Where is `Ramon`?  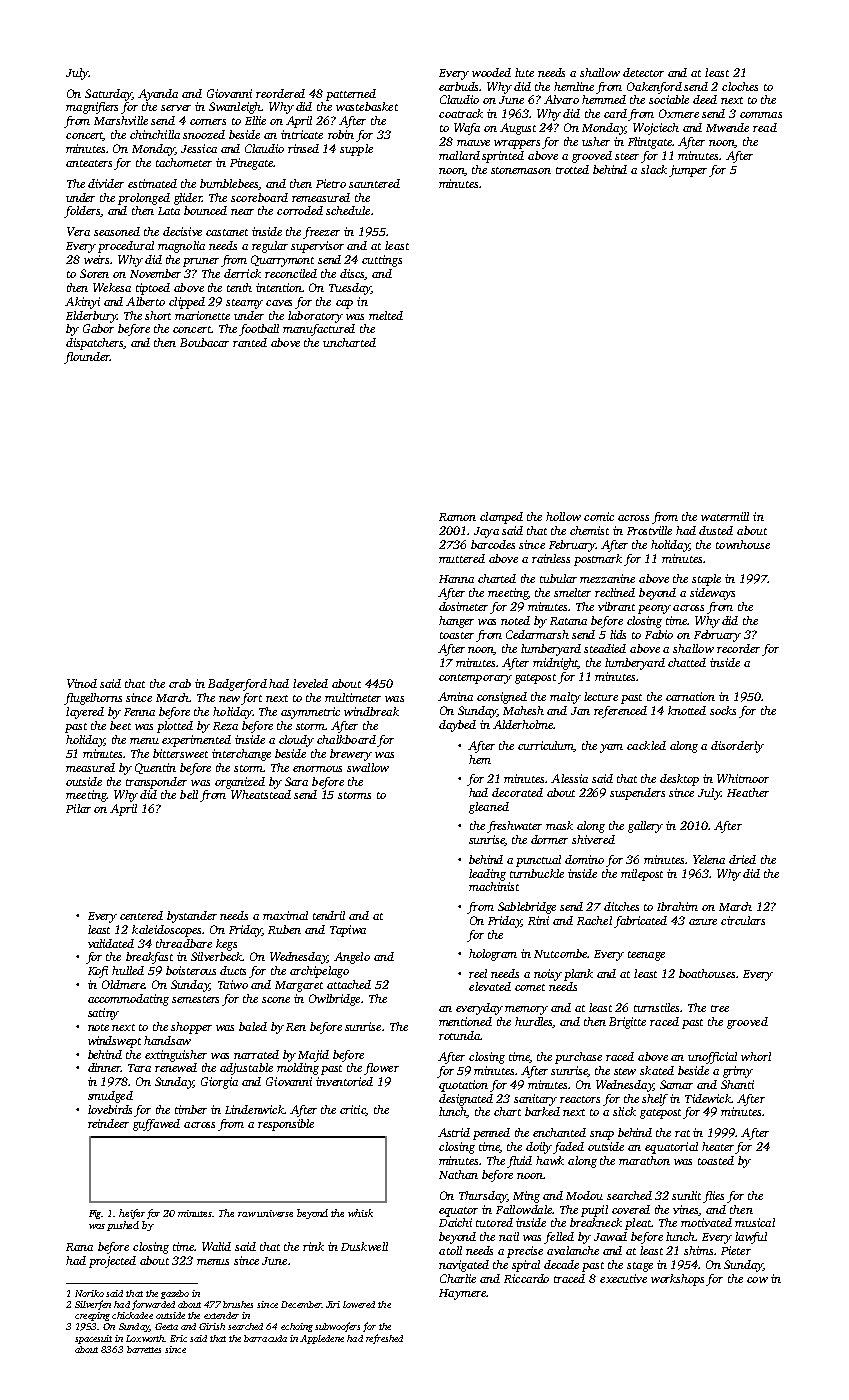 Ramon is located at coordinates (457, 517).
